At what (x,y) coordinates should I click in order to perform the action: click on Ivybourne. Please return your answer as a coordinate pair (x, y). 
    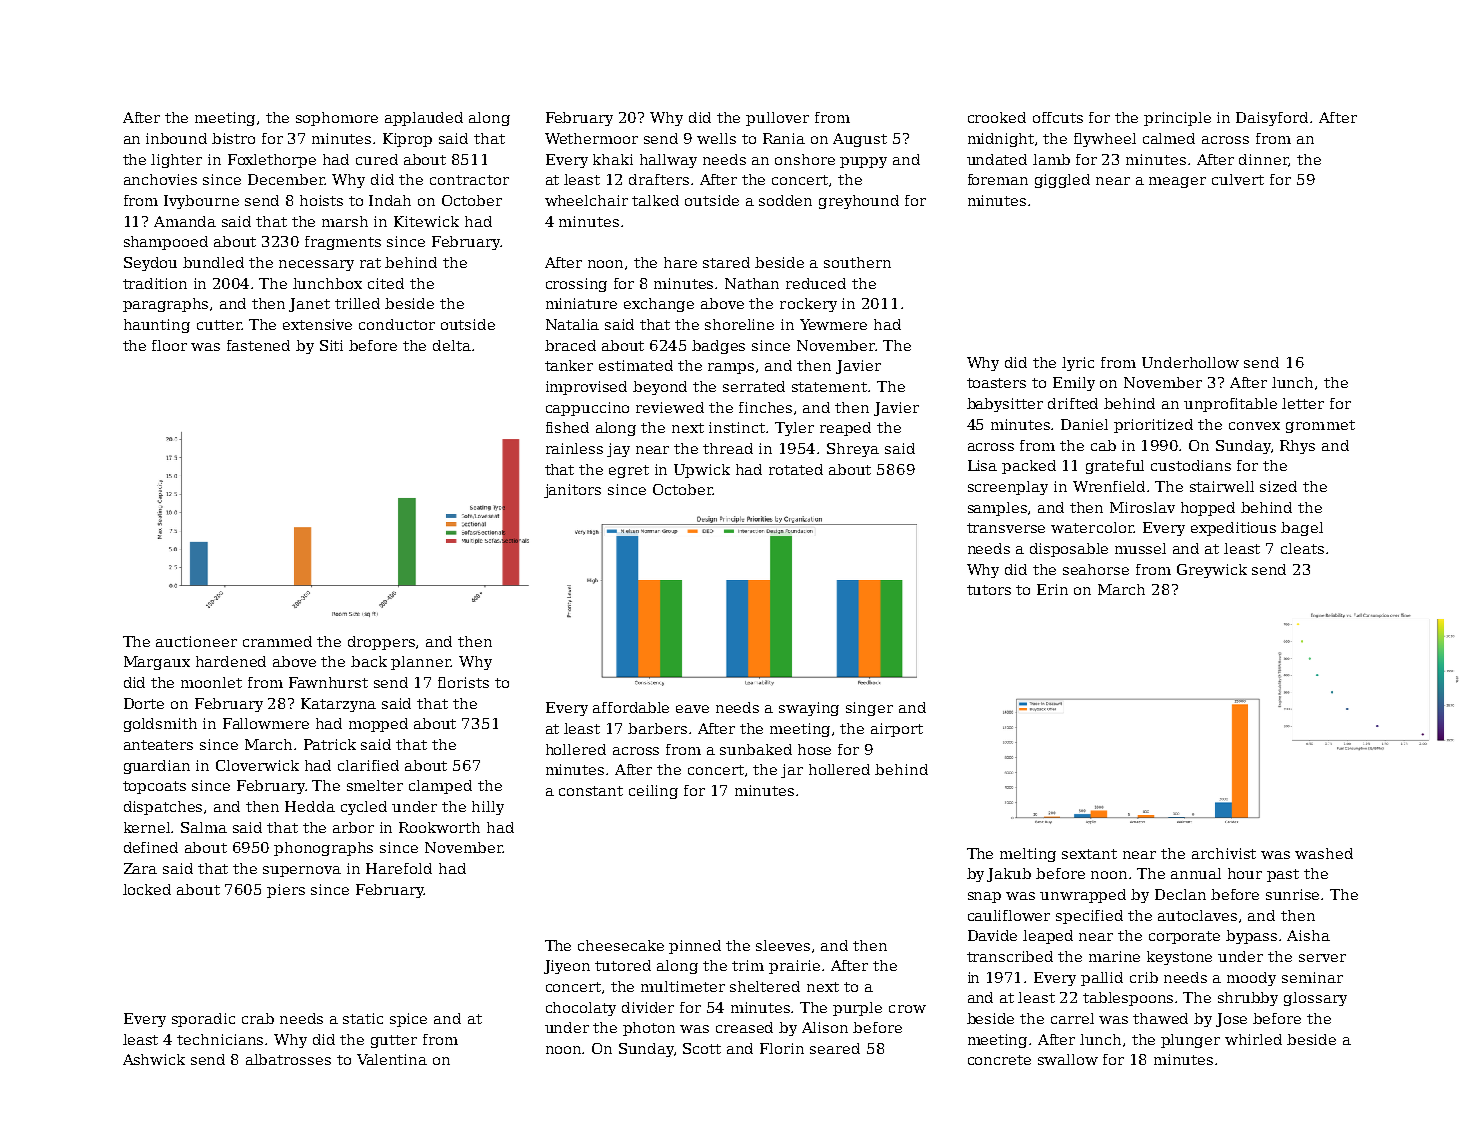
    Looking at the image, I should click on (201, 202).
